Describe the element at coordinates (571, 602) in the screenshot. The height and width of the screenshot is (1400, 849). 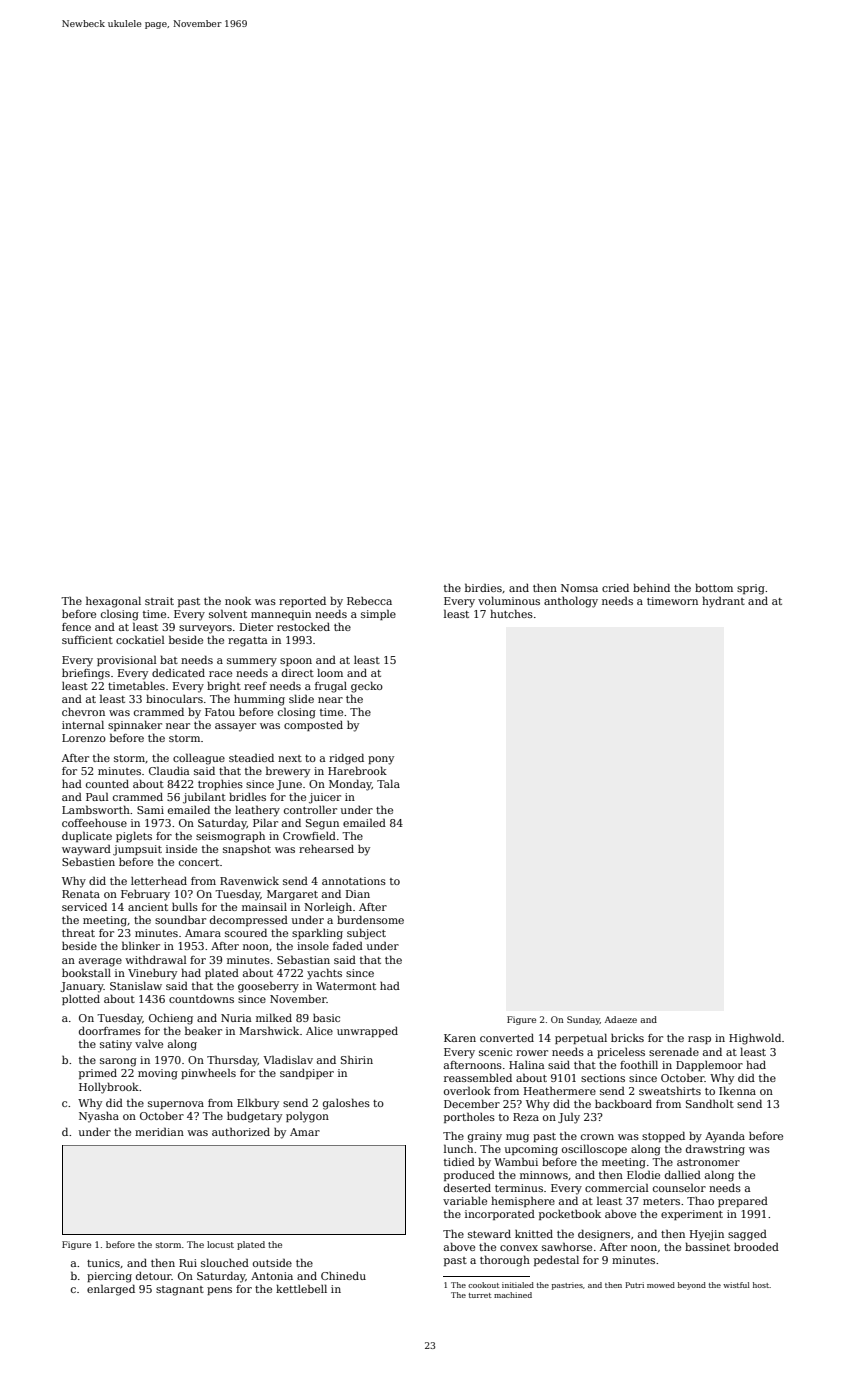
I see `anthology` at that location.
